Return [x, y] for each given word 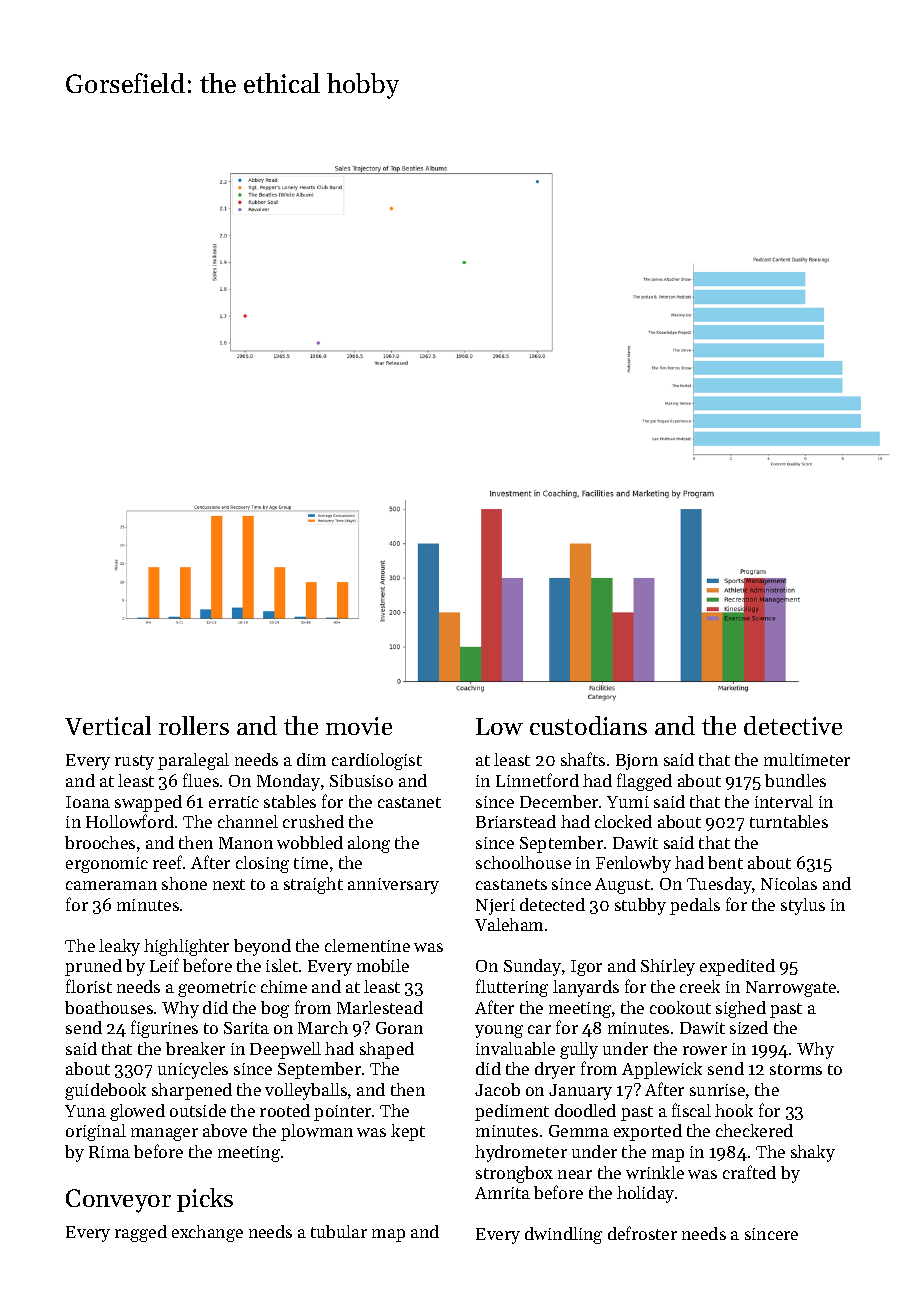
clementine [367, 945]
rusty [134, 762]
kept [408, 1132]
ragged [141, 1233]
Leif [164, 965]
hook [734, 1110]
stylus [803, 906]
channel [248, 821]
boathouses [109, 1007]
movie [359, 726]
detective [793, 725]
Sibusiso [361, 780]
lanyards [586, 988]
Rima [109, 1152]
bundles [795, 780]
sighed [741, 1009]
